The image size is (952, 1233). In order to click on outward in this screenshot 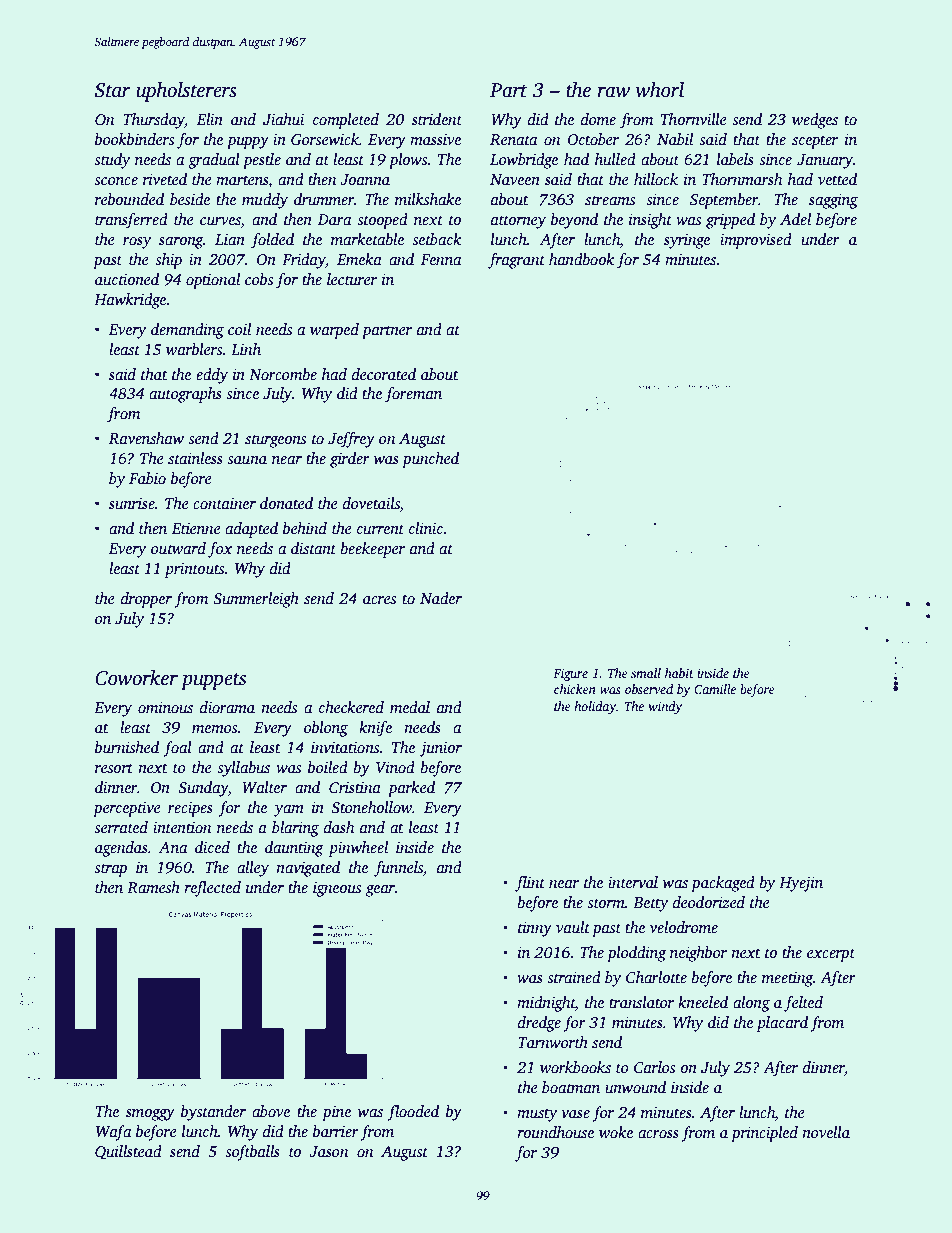, I will do `click(178, 548)`.
